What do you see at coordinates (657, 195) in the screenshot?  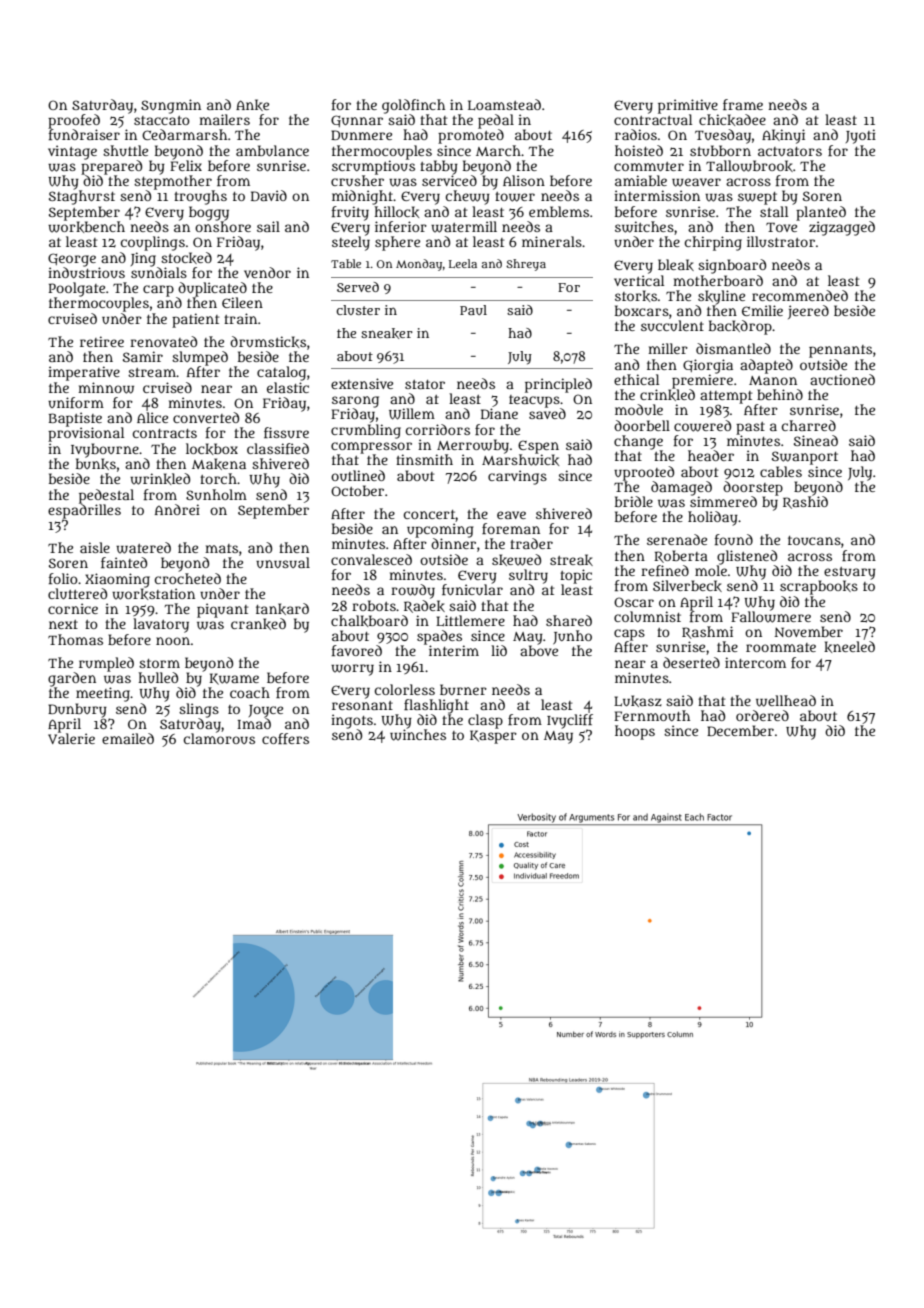 I see `intermission` at bounding box center [657, 195].
